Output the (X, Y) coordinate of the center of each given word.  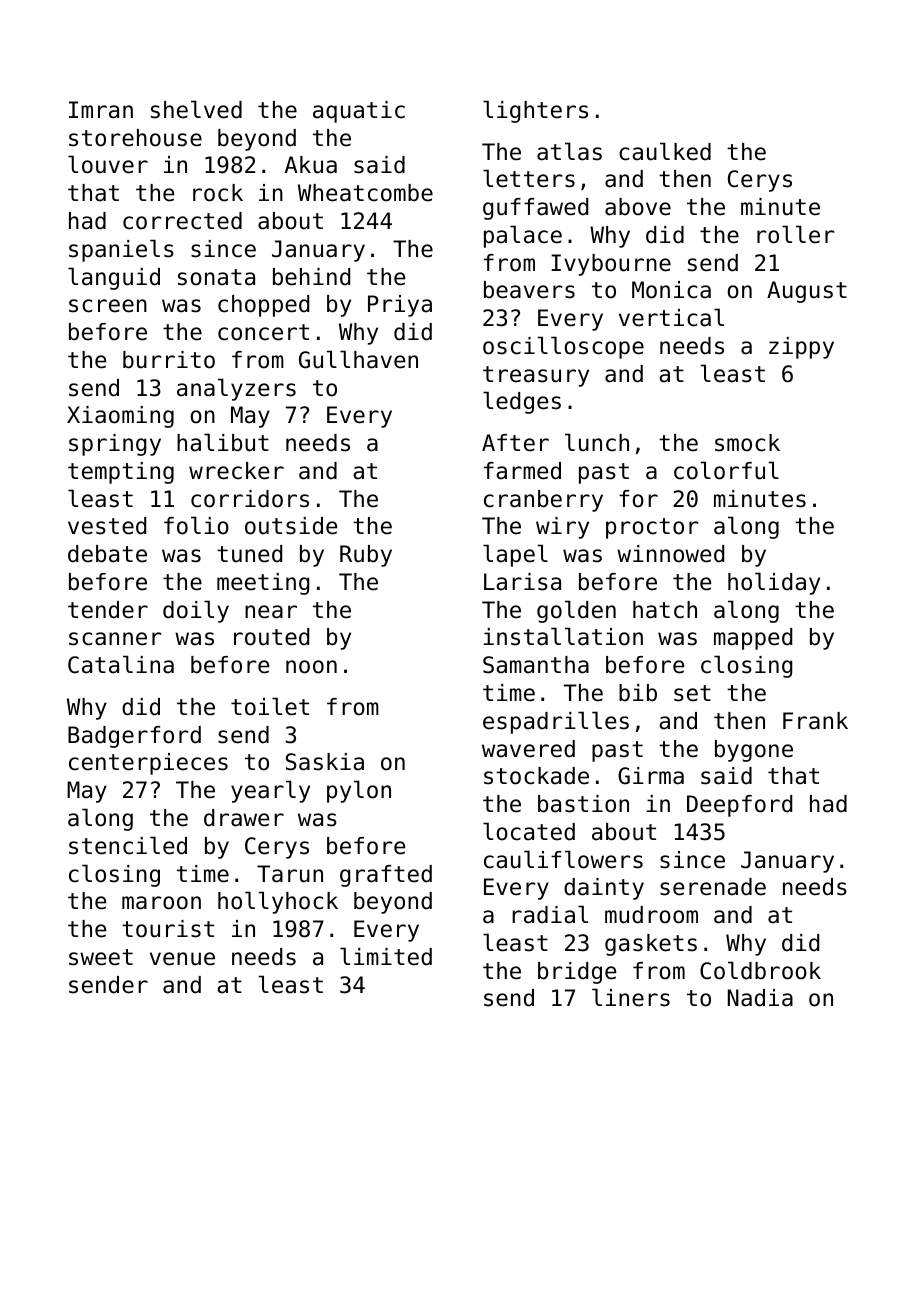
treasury (536, 376)
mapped (753, 639)
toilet (270, 706)
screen (108, 306)
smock (747, 443)
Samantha (536, 665)
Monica (671, 290)
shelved (196, 109)
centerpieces (148, 764)
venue (182, 959)
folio (196, 525)
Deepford (739, 806)
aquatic (359, 112)
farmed (522, 471)
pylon (359, 791)
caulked (665, 151)
